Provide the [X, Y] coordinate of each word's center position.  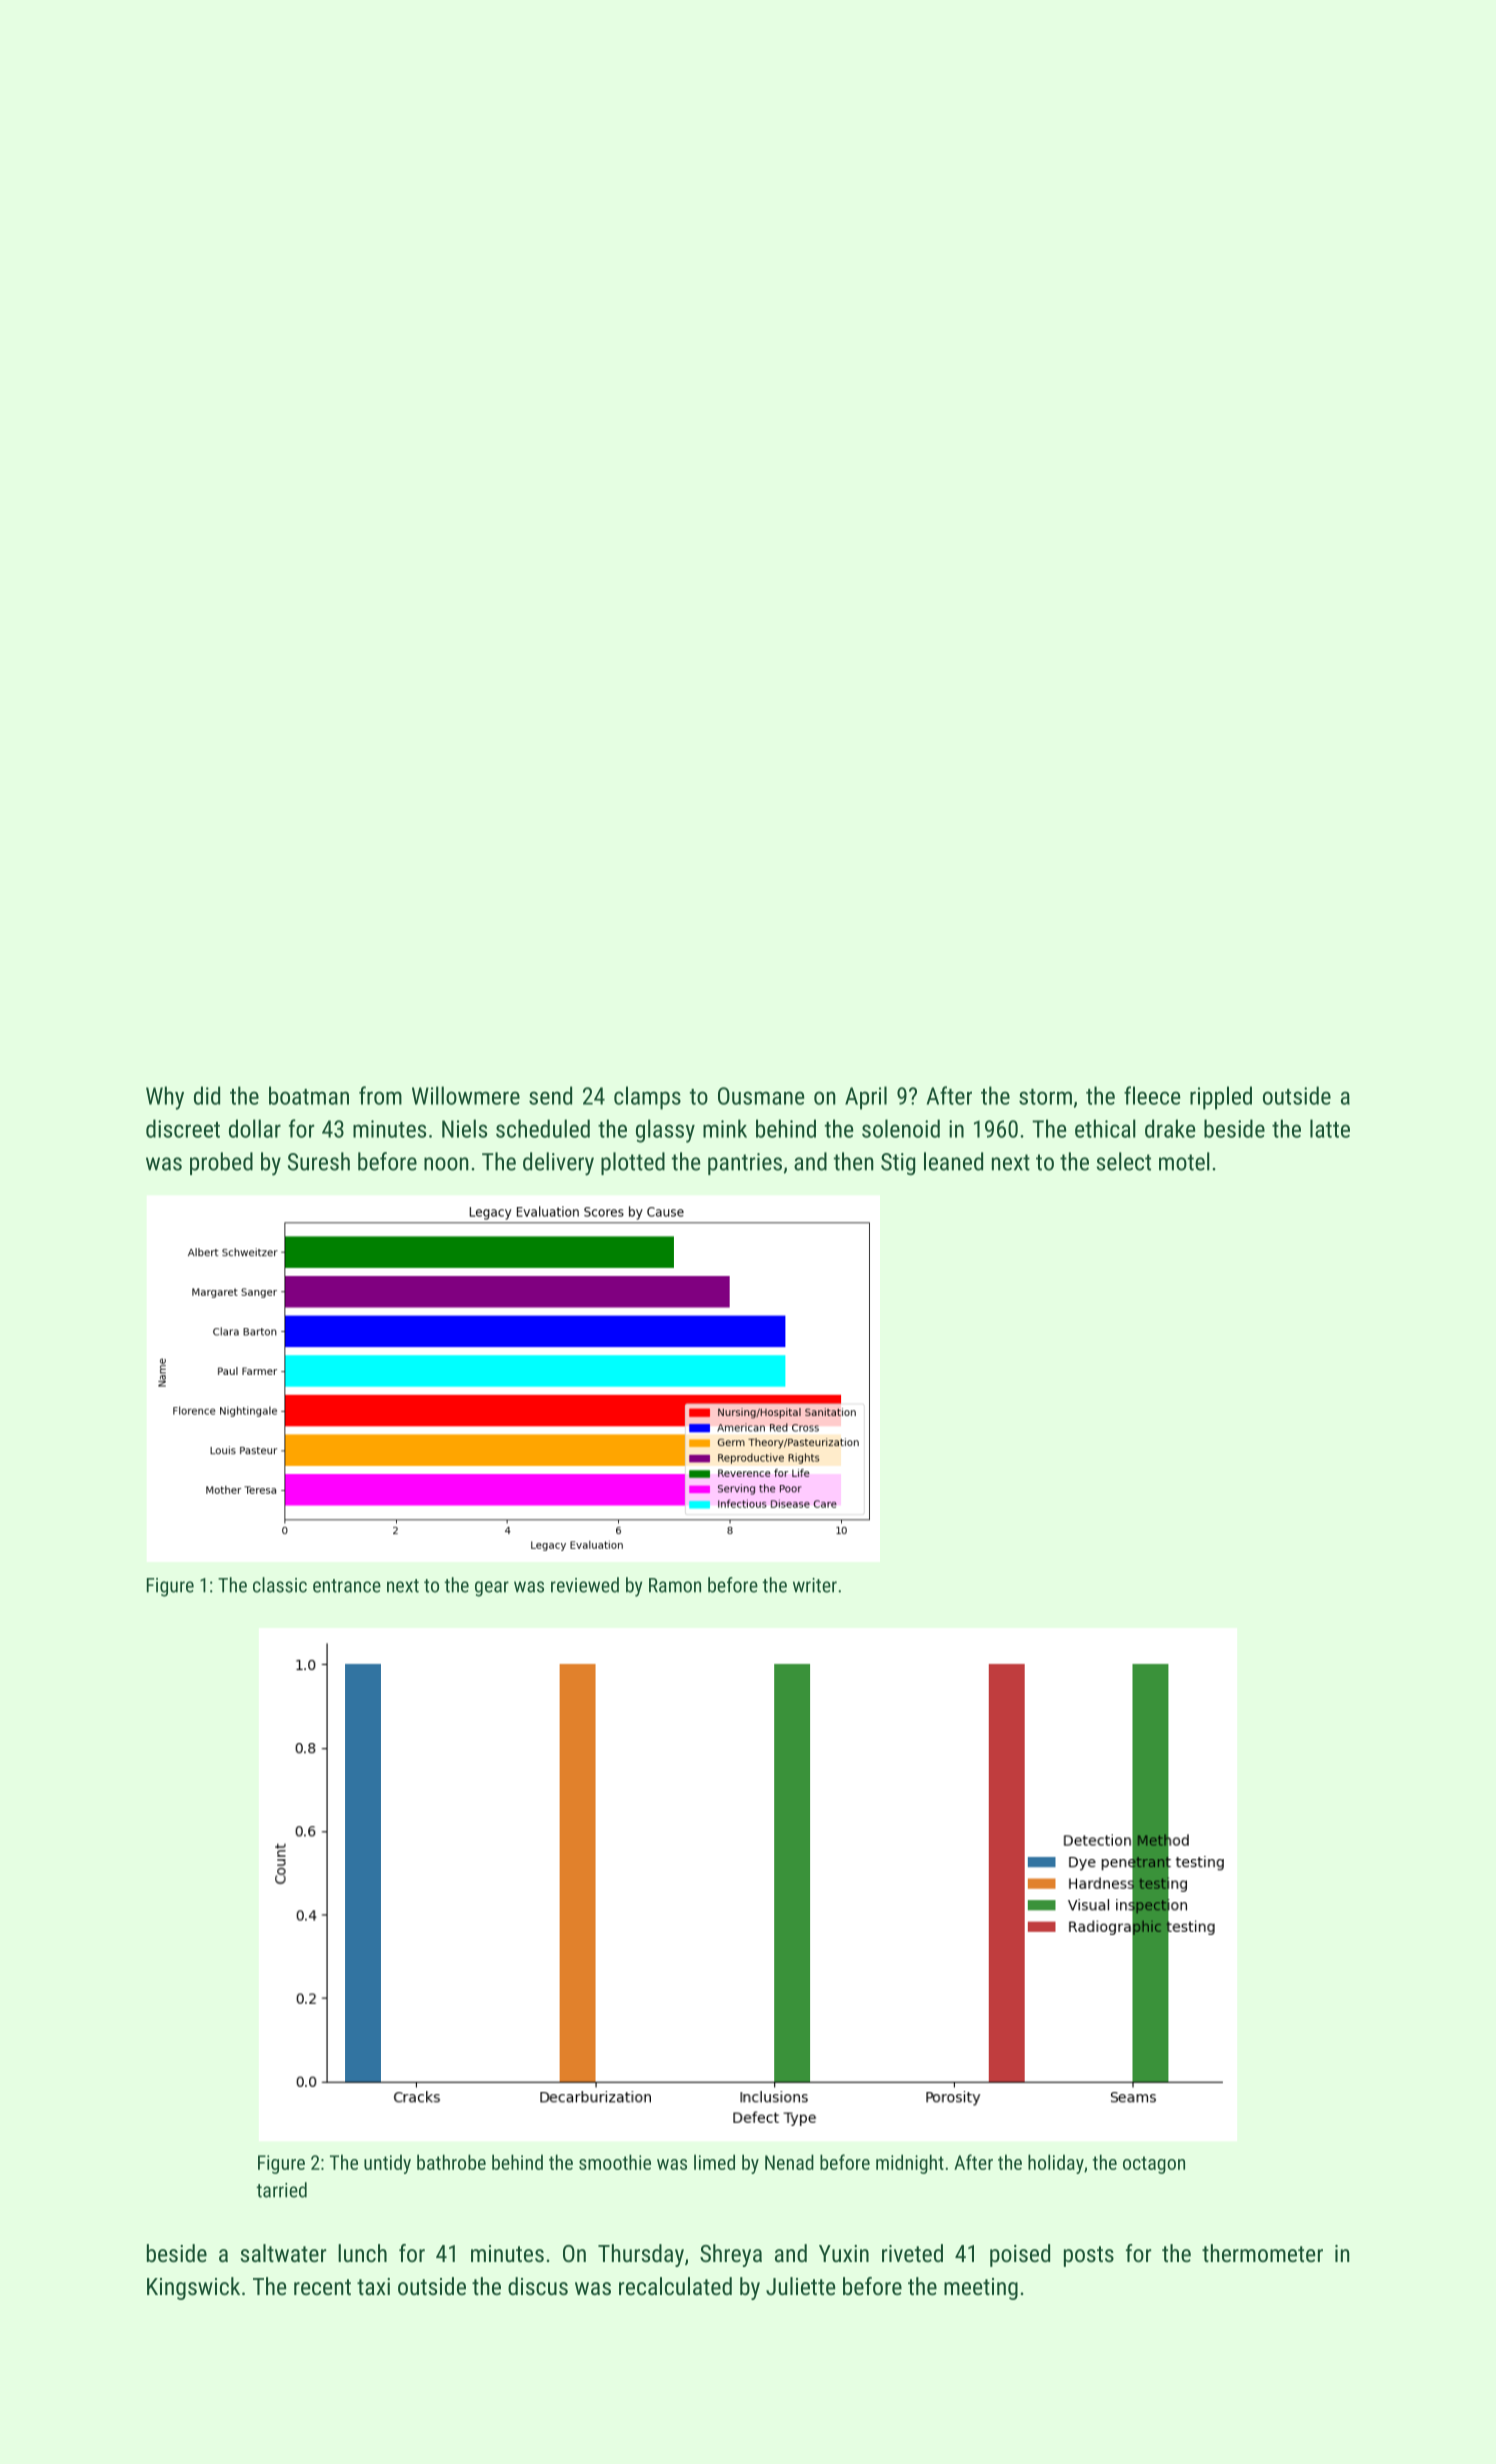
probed [221, 1163]
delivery [558, 1164]
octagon [1154, 2165]
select [1124, 1161]
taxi [373, 2286]
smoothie [615, 2162]
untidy [387, 2164]
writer [815, 1585]
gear [492, 1589]
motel [1184, 1161]
